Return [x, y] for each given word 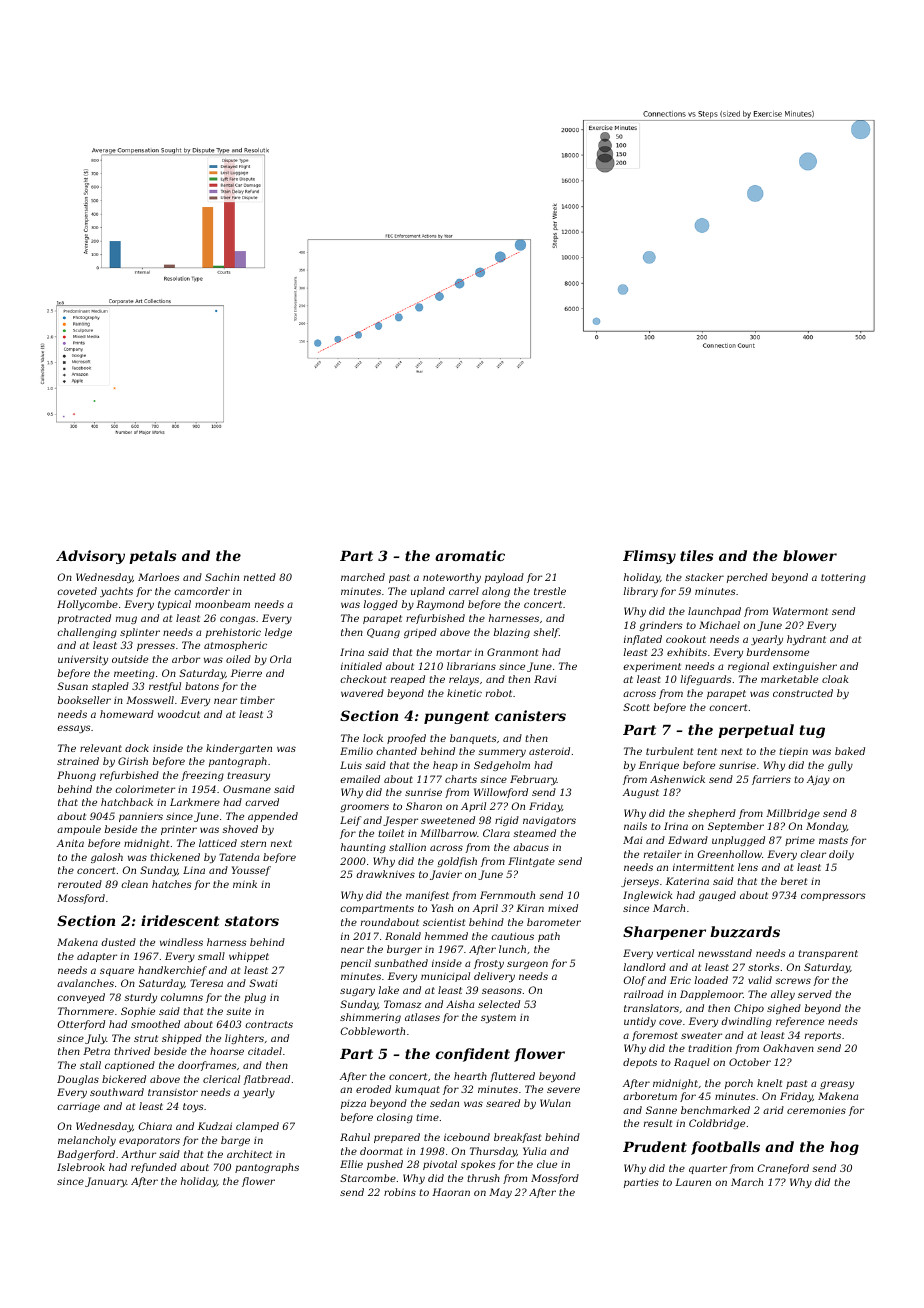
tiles [697, 555]
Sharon [424, 806]
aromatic [470, 555]
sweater [701, 1035]
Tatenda [239, 857]
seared [503, 1103]
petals [153, 557]
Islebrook [81, 1167]
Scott [636, 707]
